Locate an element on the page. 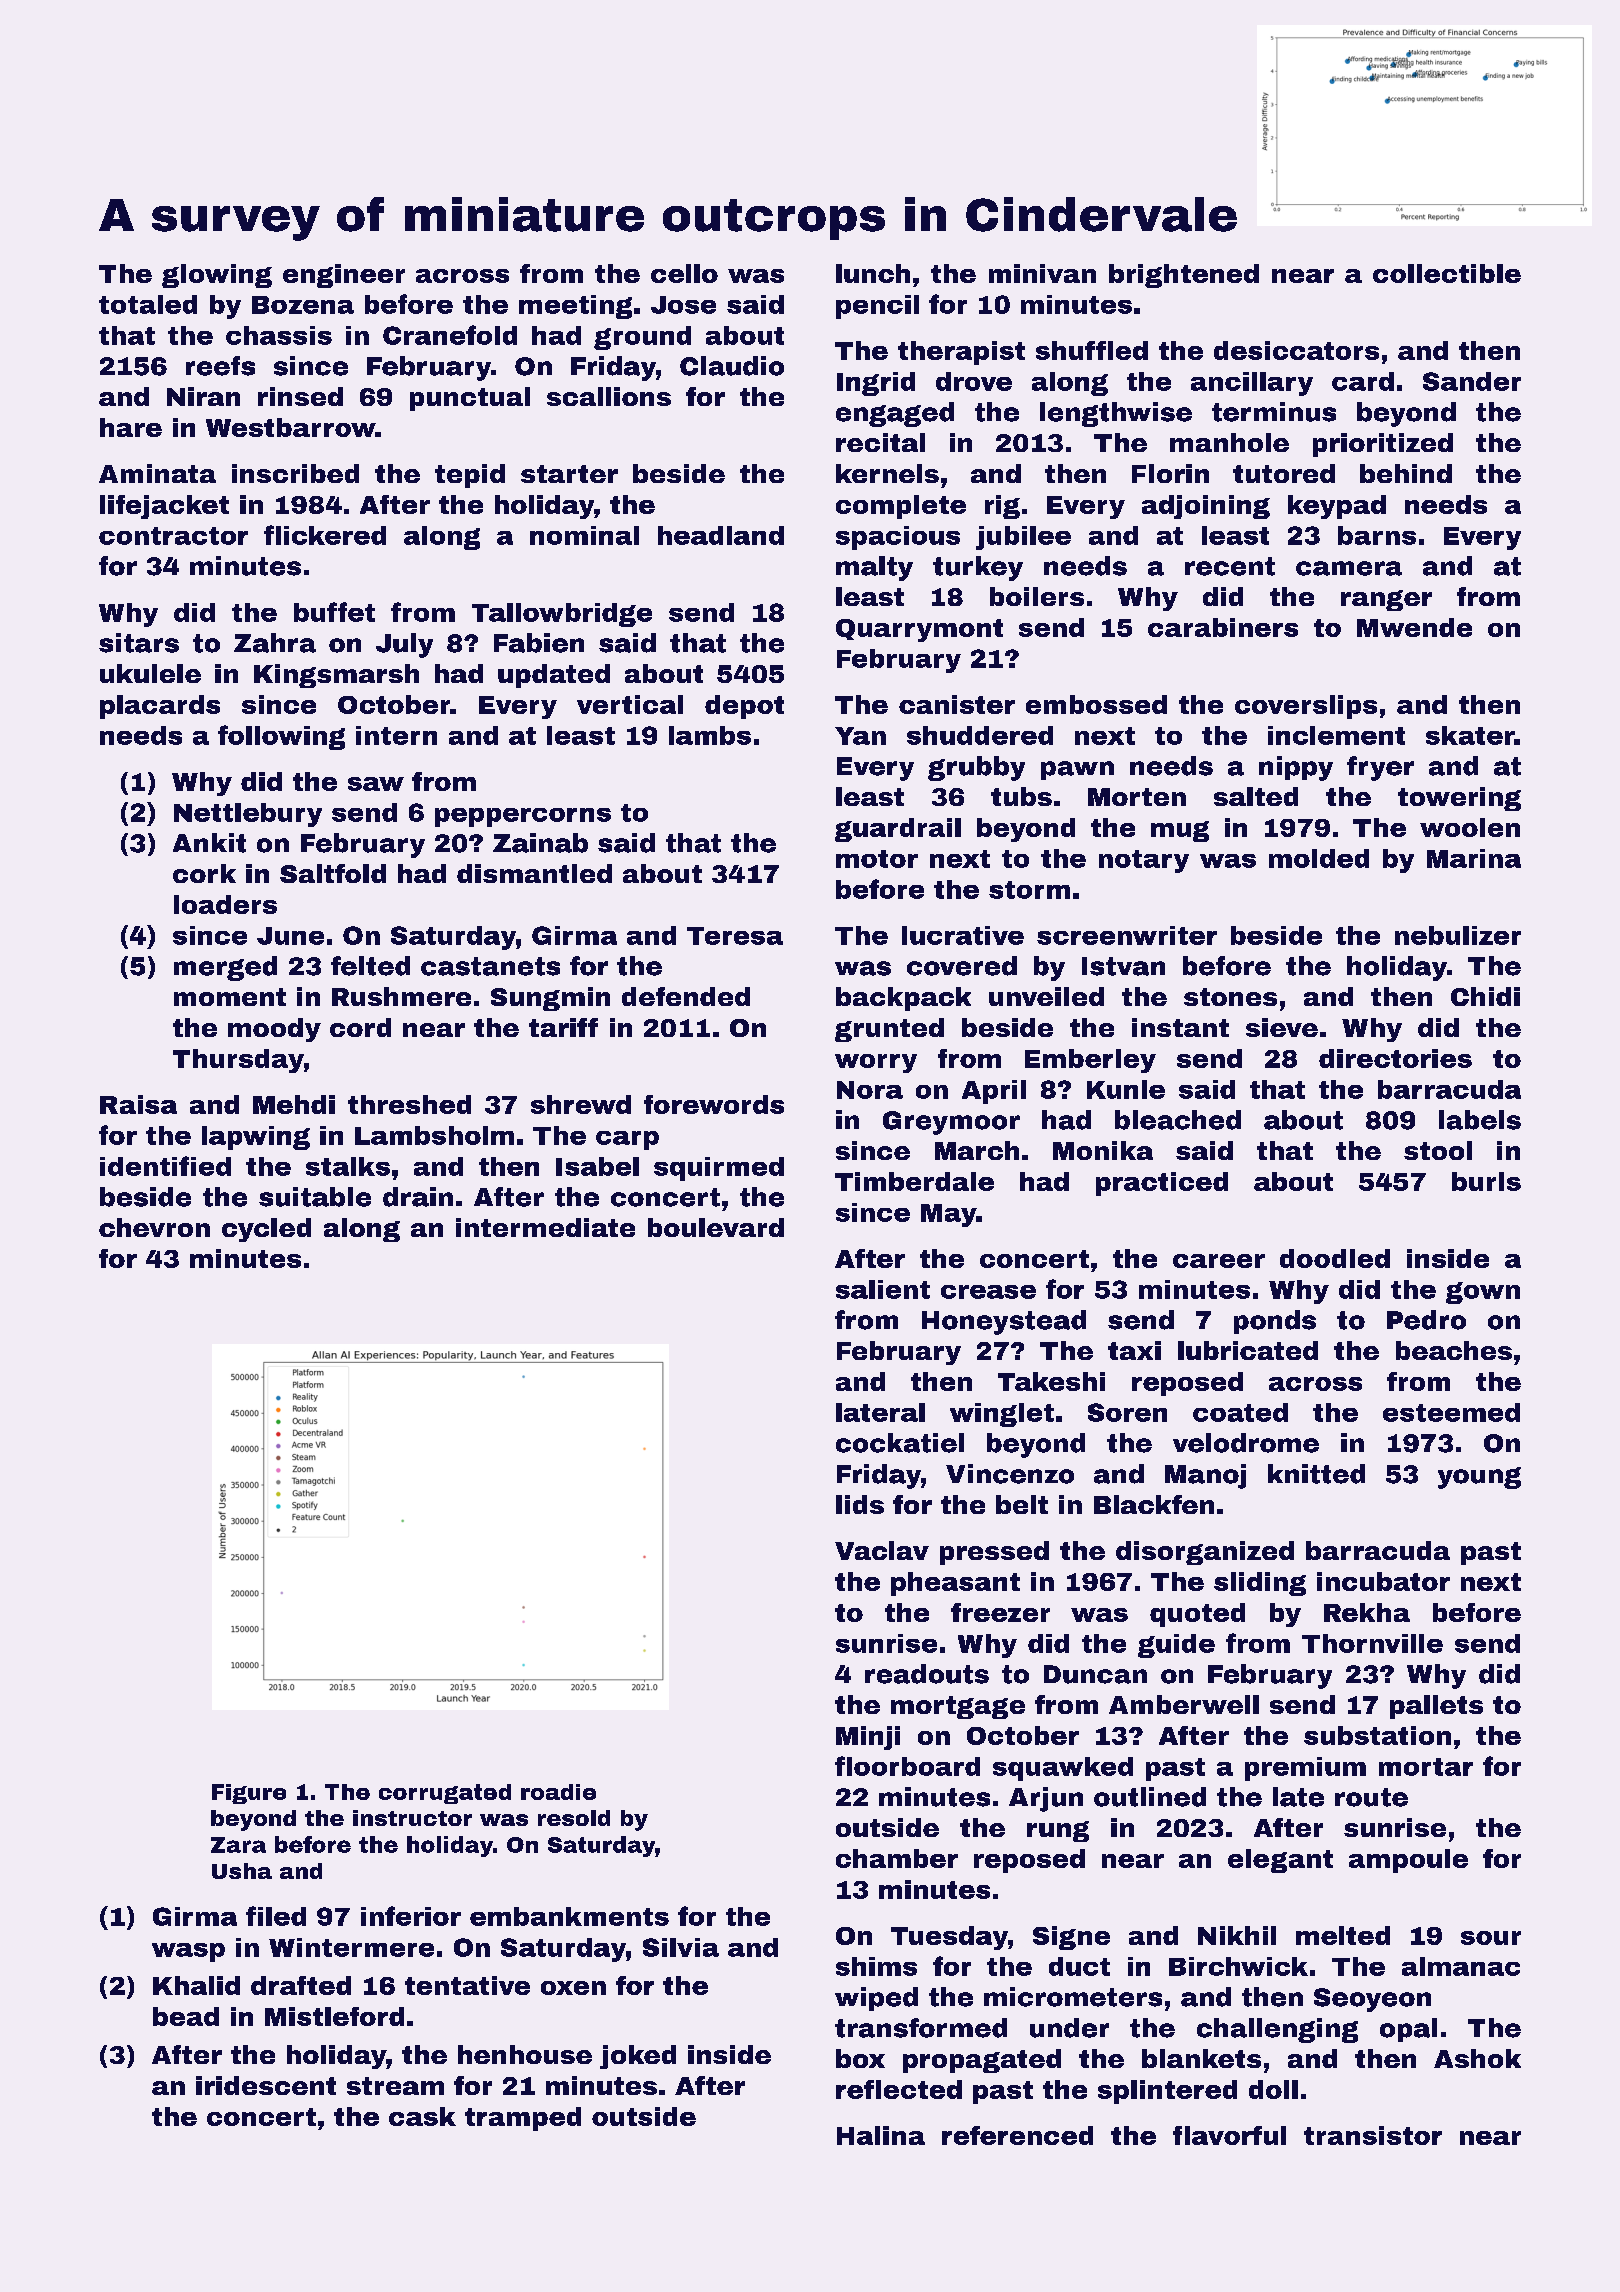 Image resolution: width=1620 pixels, height=2292 pixels. fryer is located at coordinates (1380, 768).
